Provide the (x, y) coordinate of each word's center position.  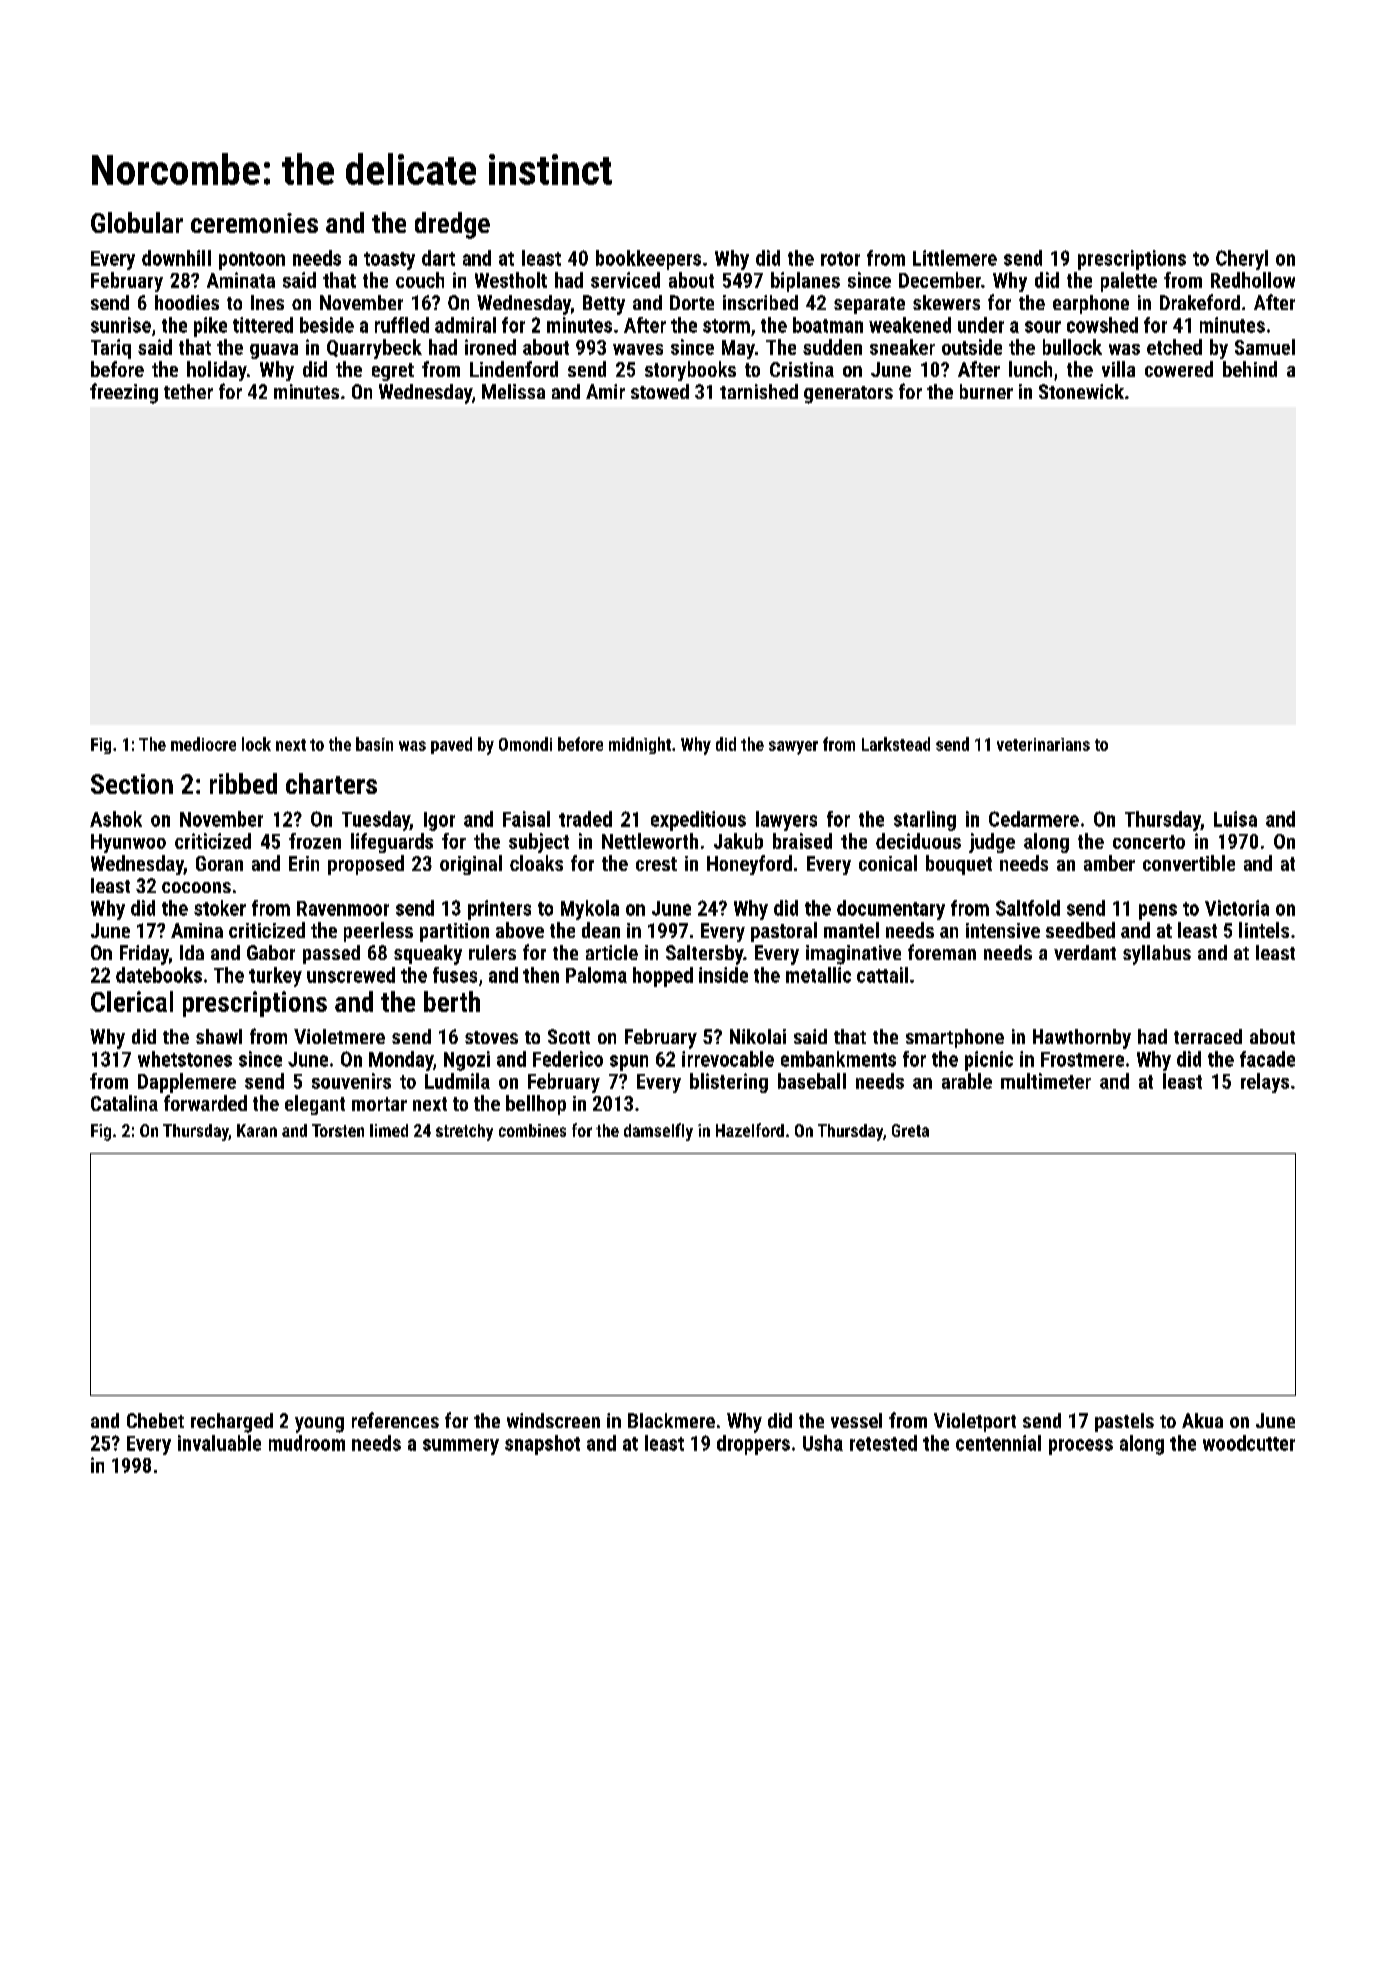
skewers (946, 302)
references (395, 1420)
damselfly (658, 1132)
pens (1158, 912)
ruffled (402, 325)
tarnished (759, 391)
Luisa (1235, 819)
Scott (569, 1036)
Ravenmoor (343, 908)
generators (848, 395)
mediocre (203, 744)
